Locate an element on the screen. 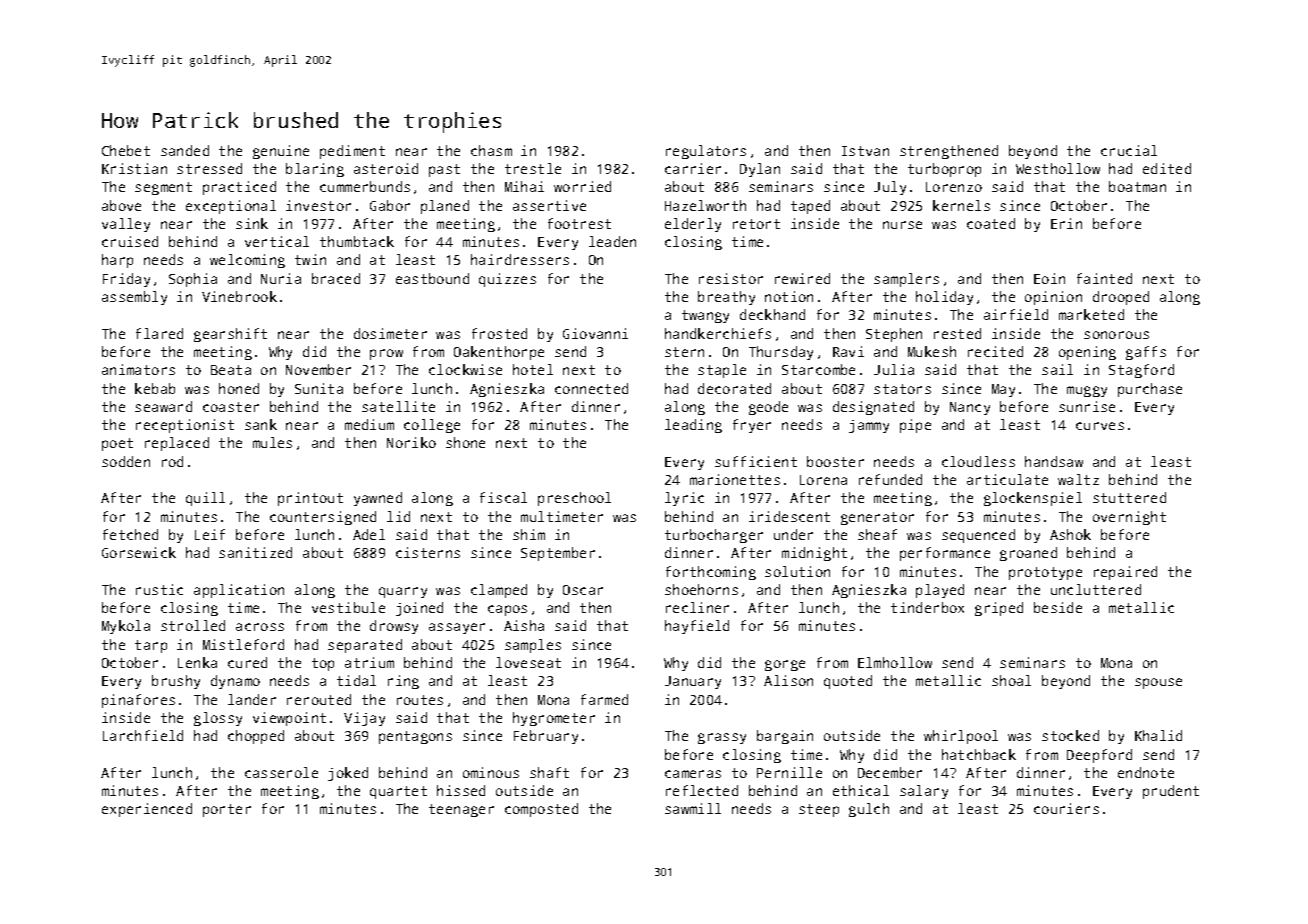 The height and width of the screenshot is (924, 1308). steep is located at coordinates (819, 810).
